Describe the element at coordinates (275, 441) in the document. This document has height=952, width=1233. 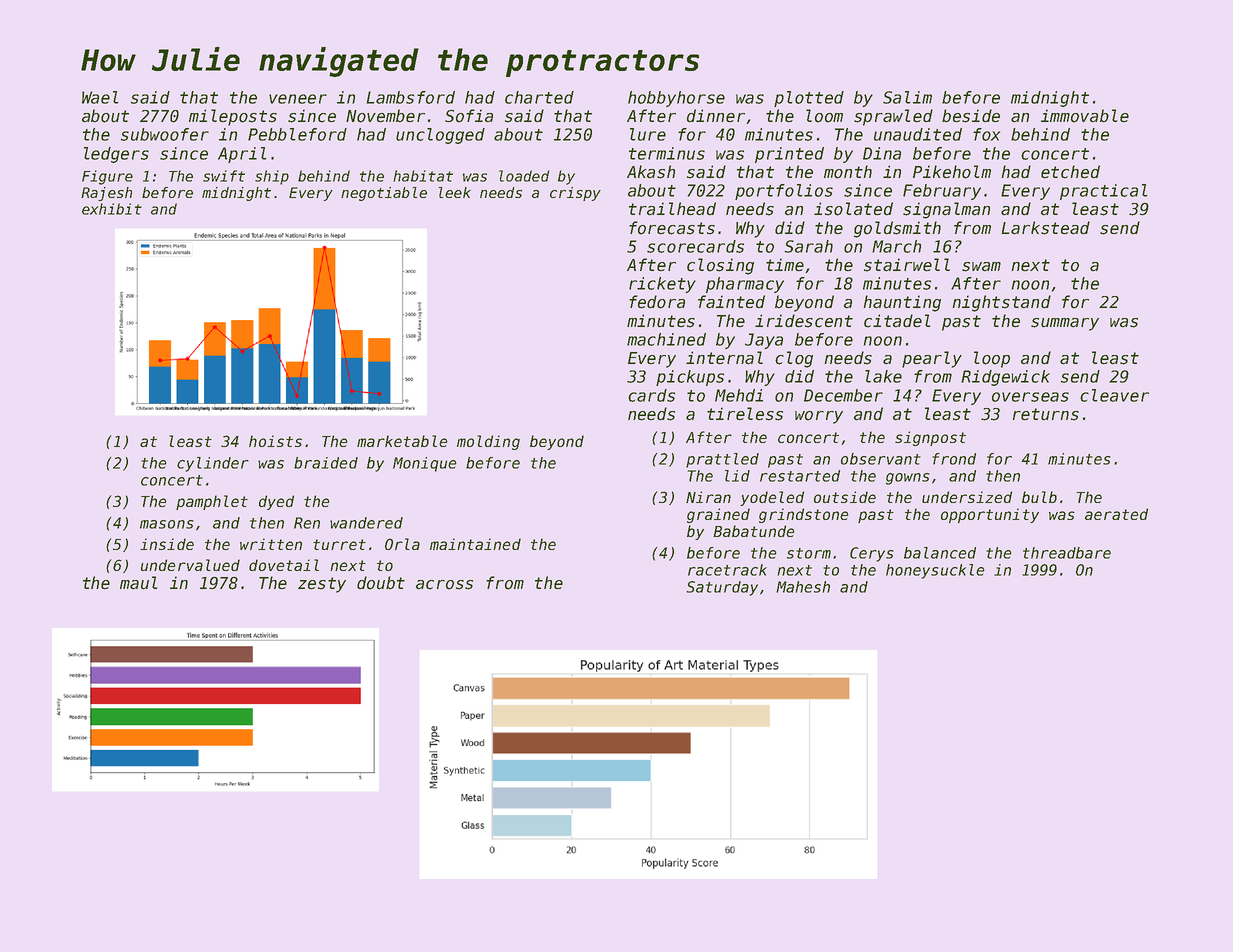
I see `hoists` at that location.
